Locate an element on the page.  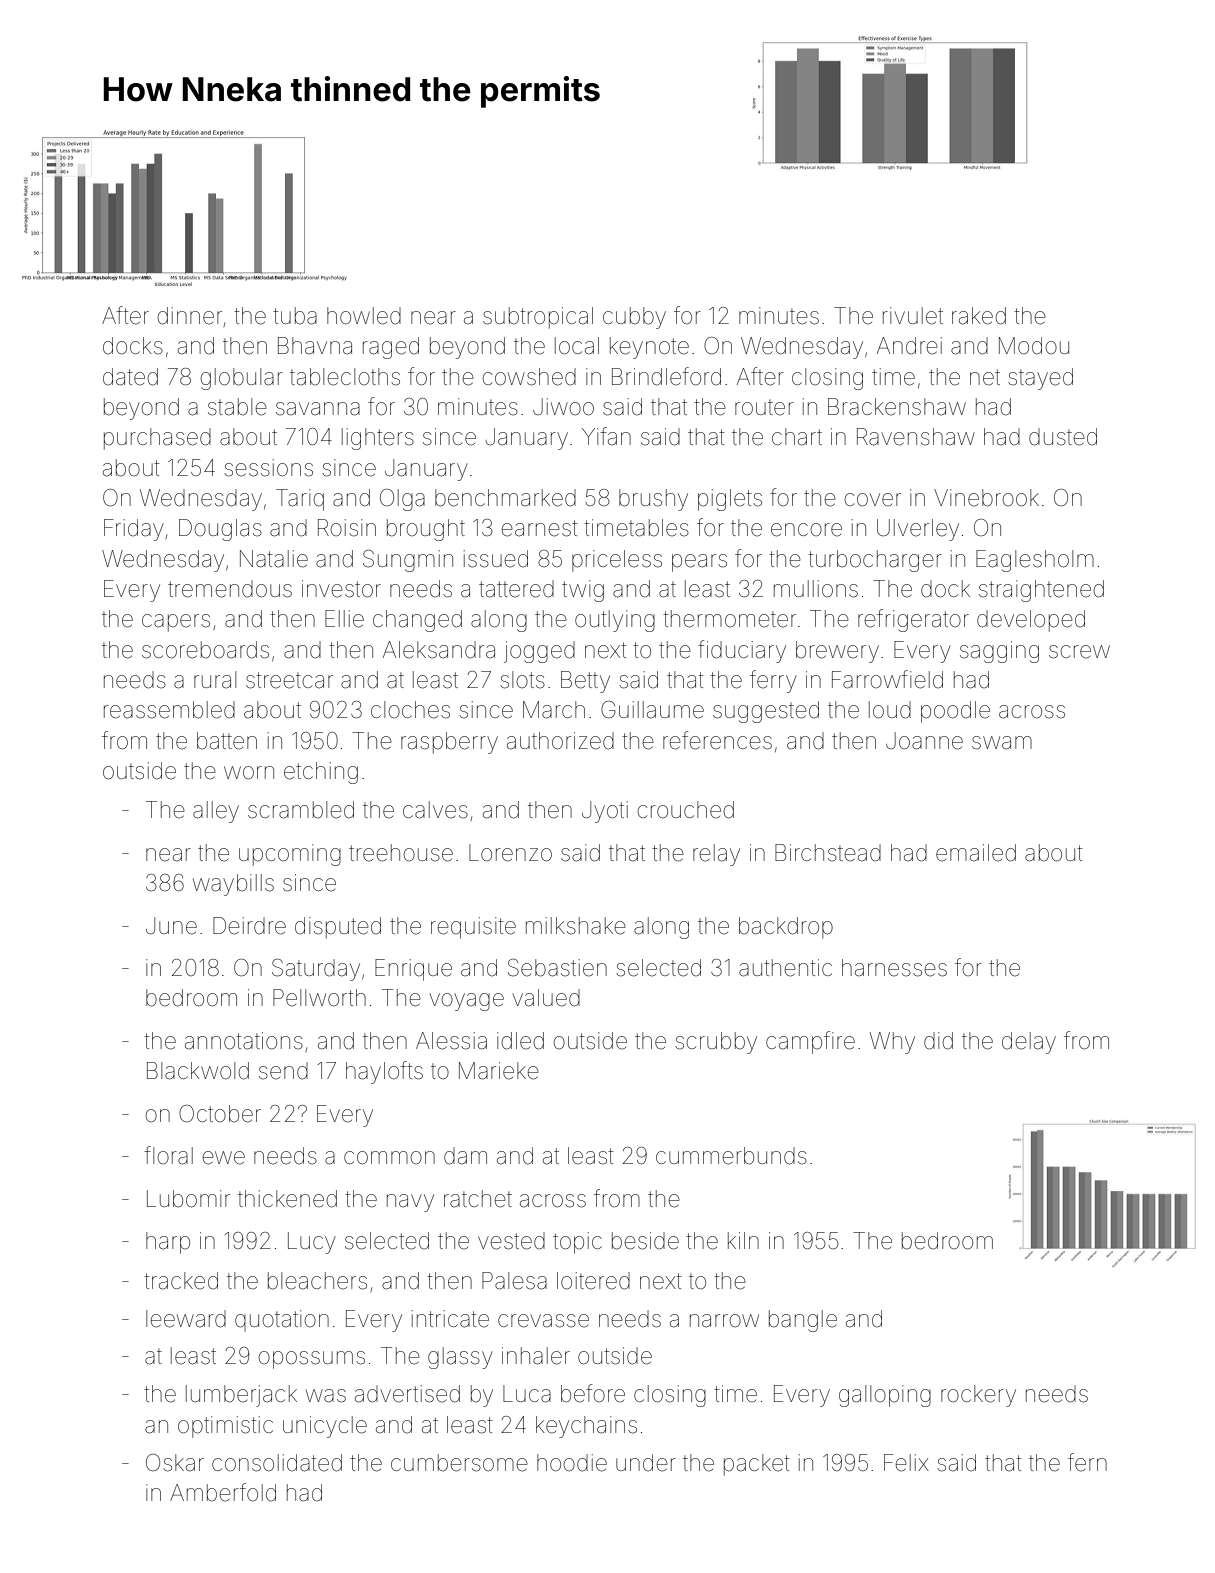
common is located at coordinates (389, 1158).
